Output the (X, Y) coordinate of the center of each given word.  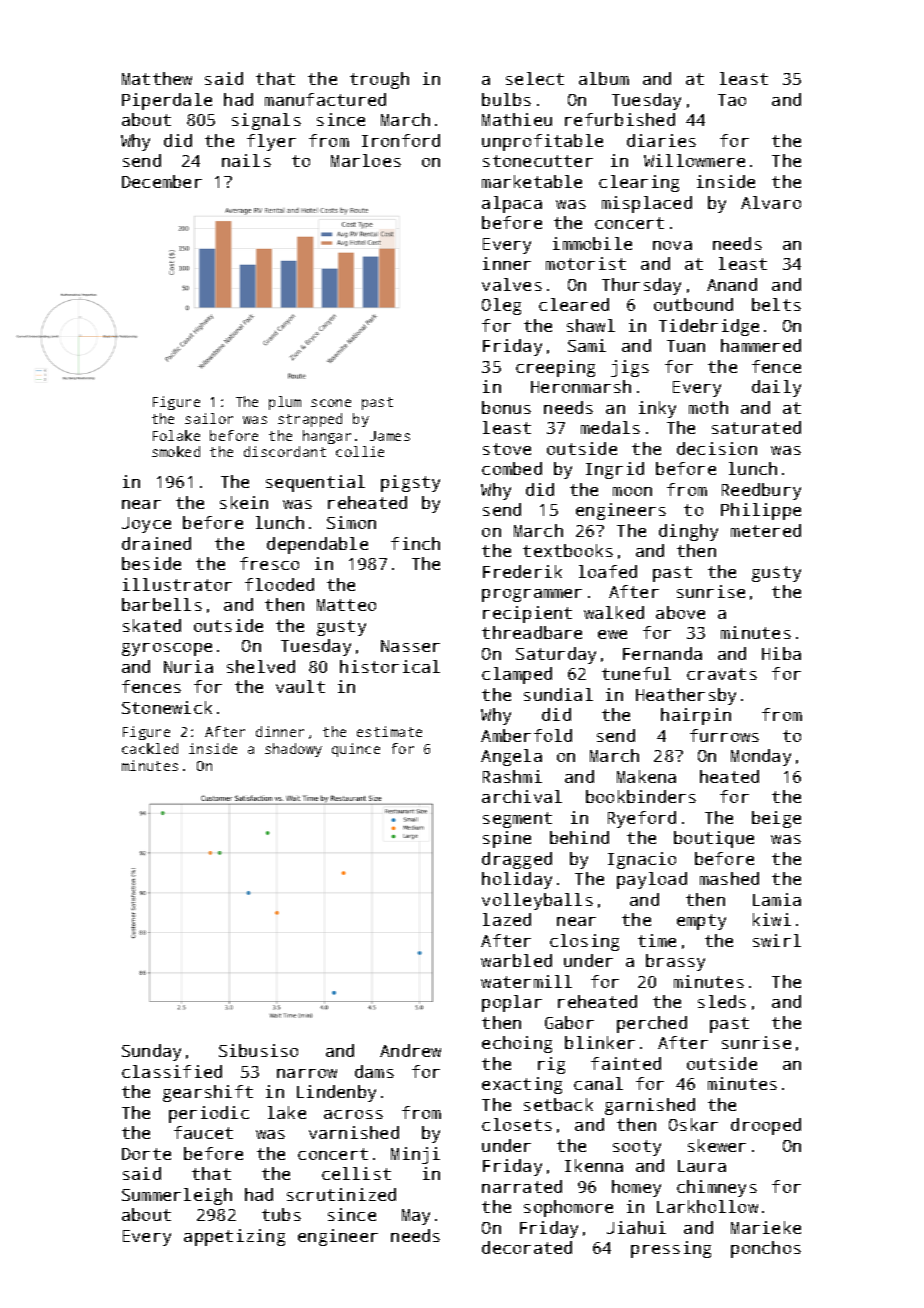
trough (379, 80)
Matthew (157, 78)
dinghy (688, 532)
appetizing (234, 1237)
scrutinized (341, 1194)
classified (172, 1071)
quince (356, 750)
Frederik (522, 571)
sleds (722, 1001)
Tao (732, 100)
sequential (315, 483)
